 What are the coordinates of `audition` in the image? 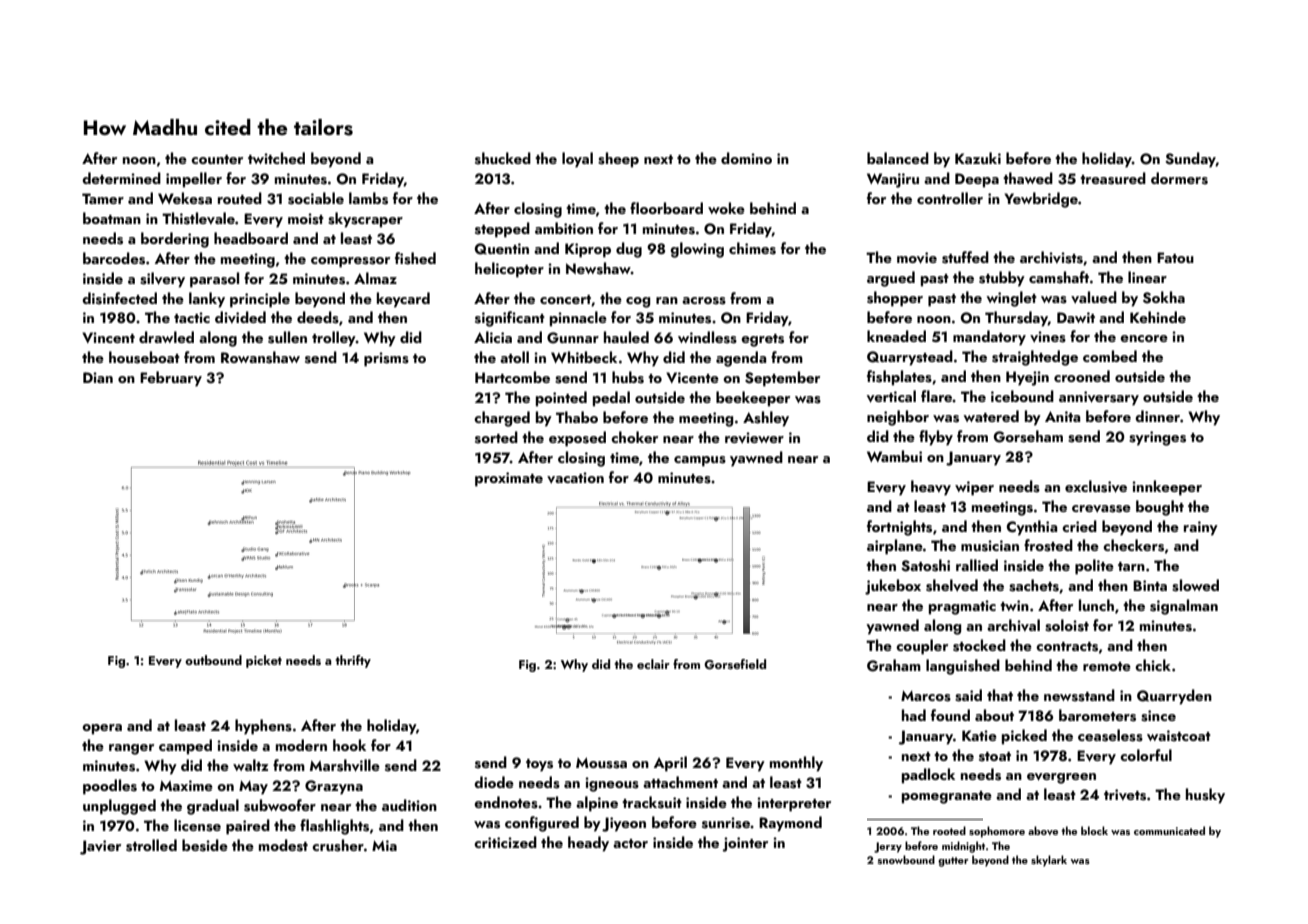 It's located at (409, 805).
